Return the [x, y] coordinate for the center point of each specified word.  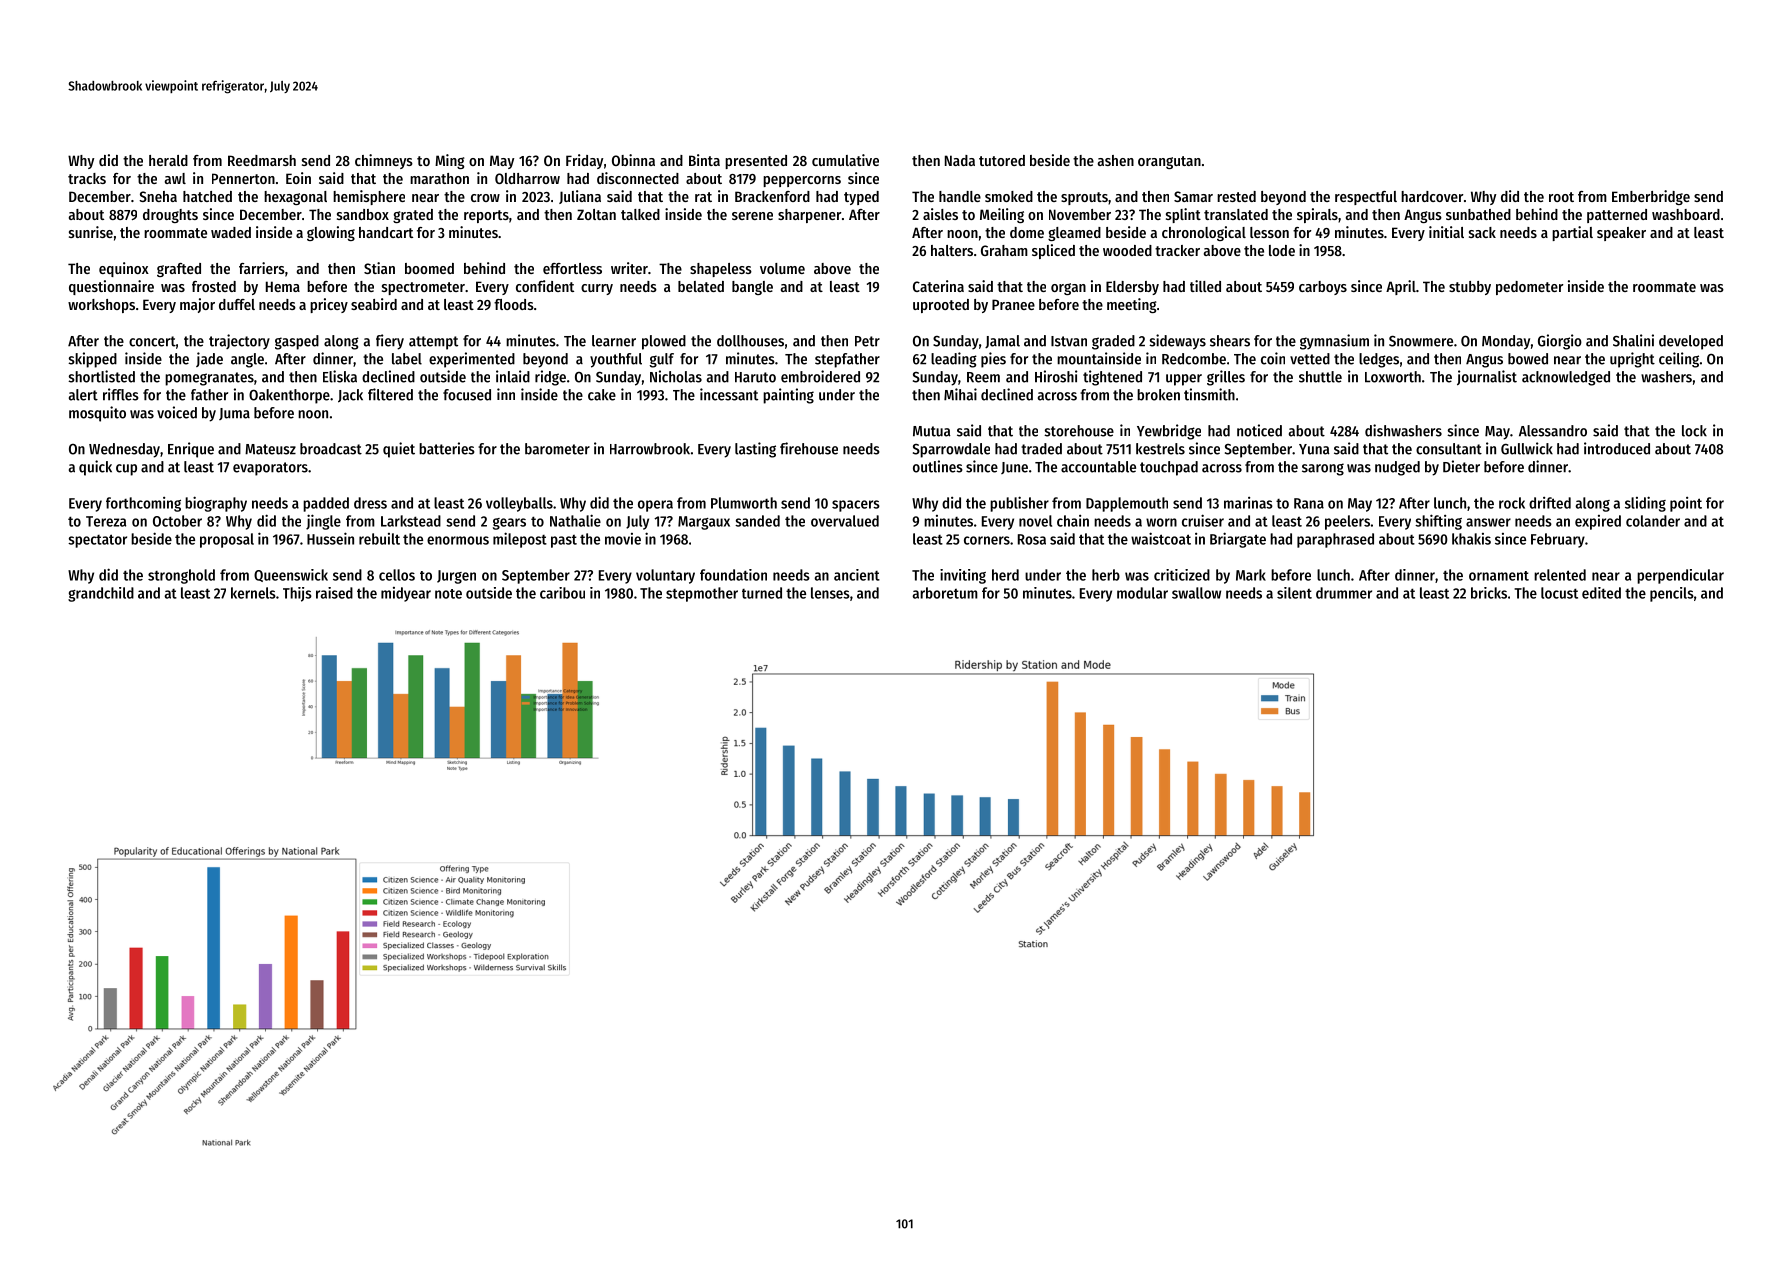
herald [168, 160]
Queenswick [291, 575]
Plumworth [744, 503]
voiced [177, 412]
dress [370, 503]
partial [1572, 233]
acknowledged [1566, 378]
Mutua [932, 431]
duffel [237, 304]
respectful [1366, 198]
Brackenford [772, 196]
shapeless [721, 270]
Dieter [1461, 466]
